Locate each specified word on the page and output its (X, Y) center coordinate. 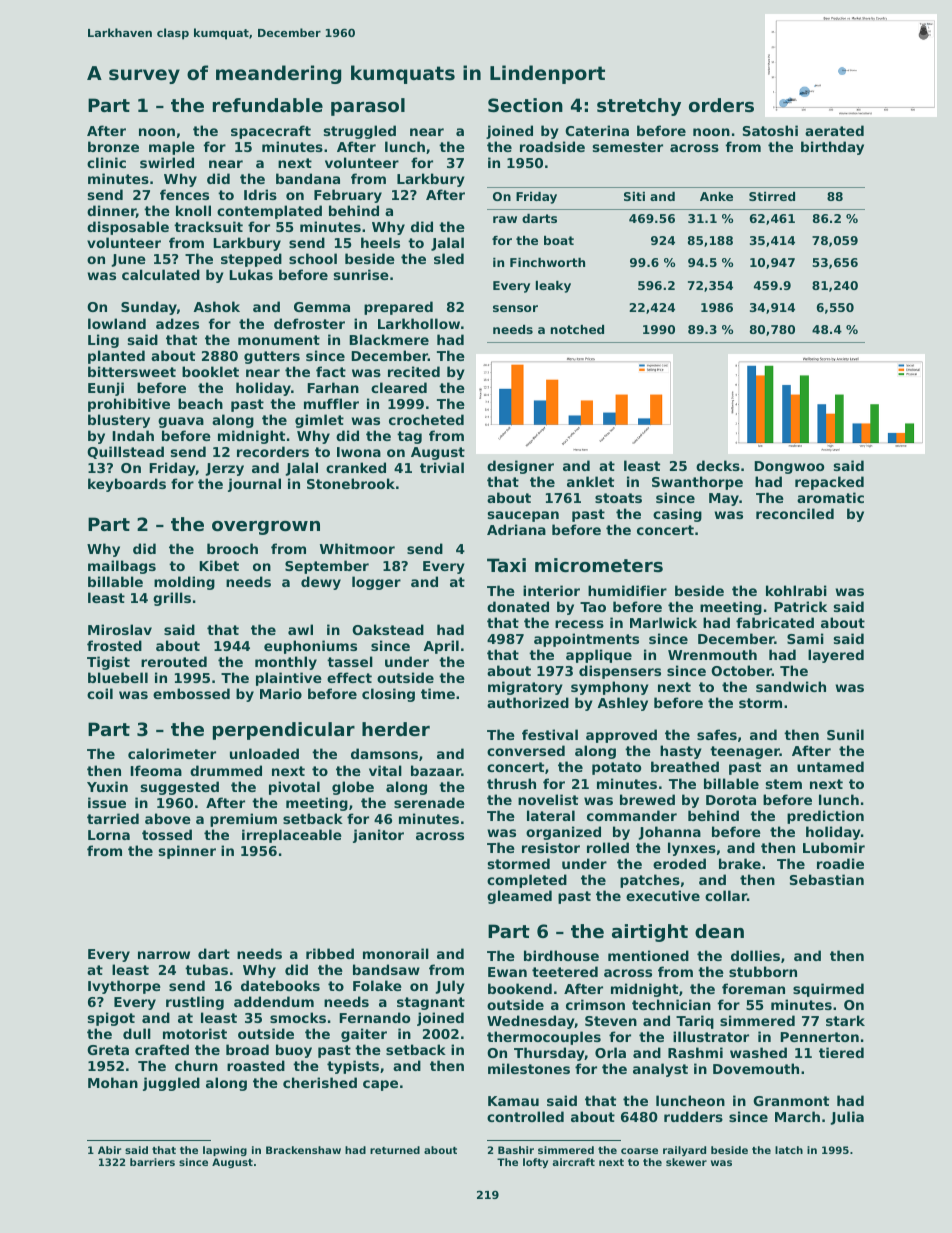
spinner (187, 852)
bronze (113, 146)
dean (719, 931)
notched (577, 329)
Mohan (113, 1082)
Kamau (513, 1101)
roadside (552, 146)
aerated (834, 130)
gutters (272, 357)
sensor (515, 308)
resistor (551, 847)
